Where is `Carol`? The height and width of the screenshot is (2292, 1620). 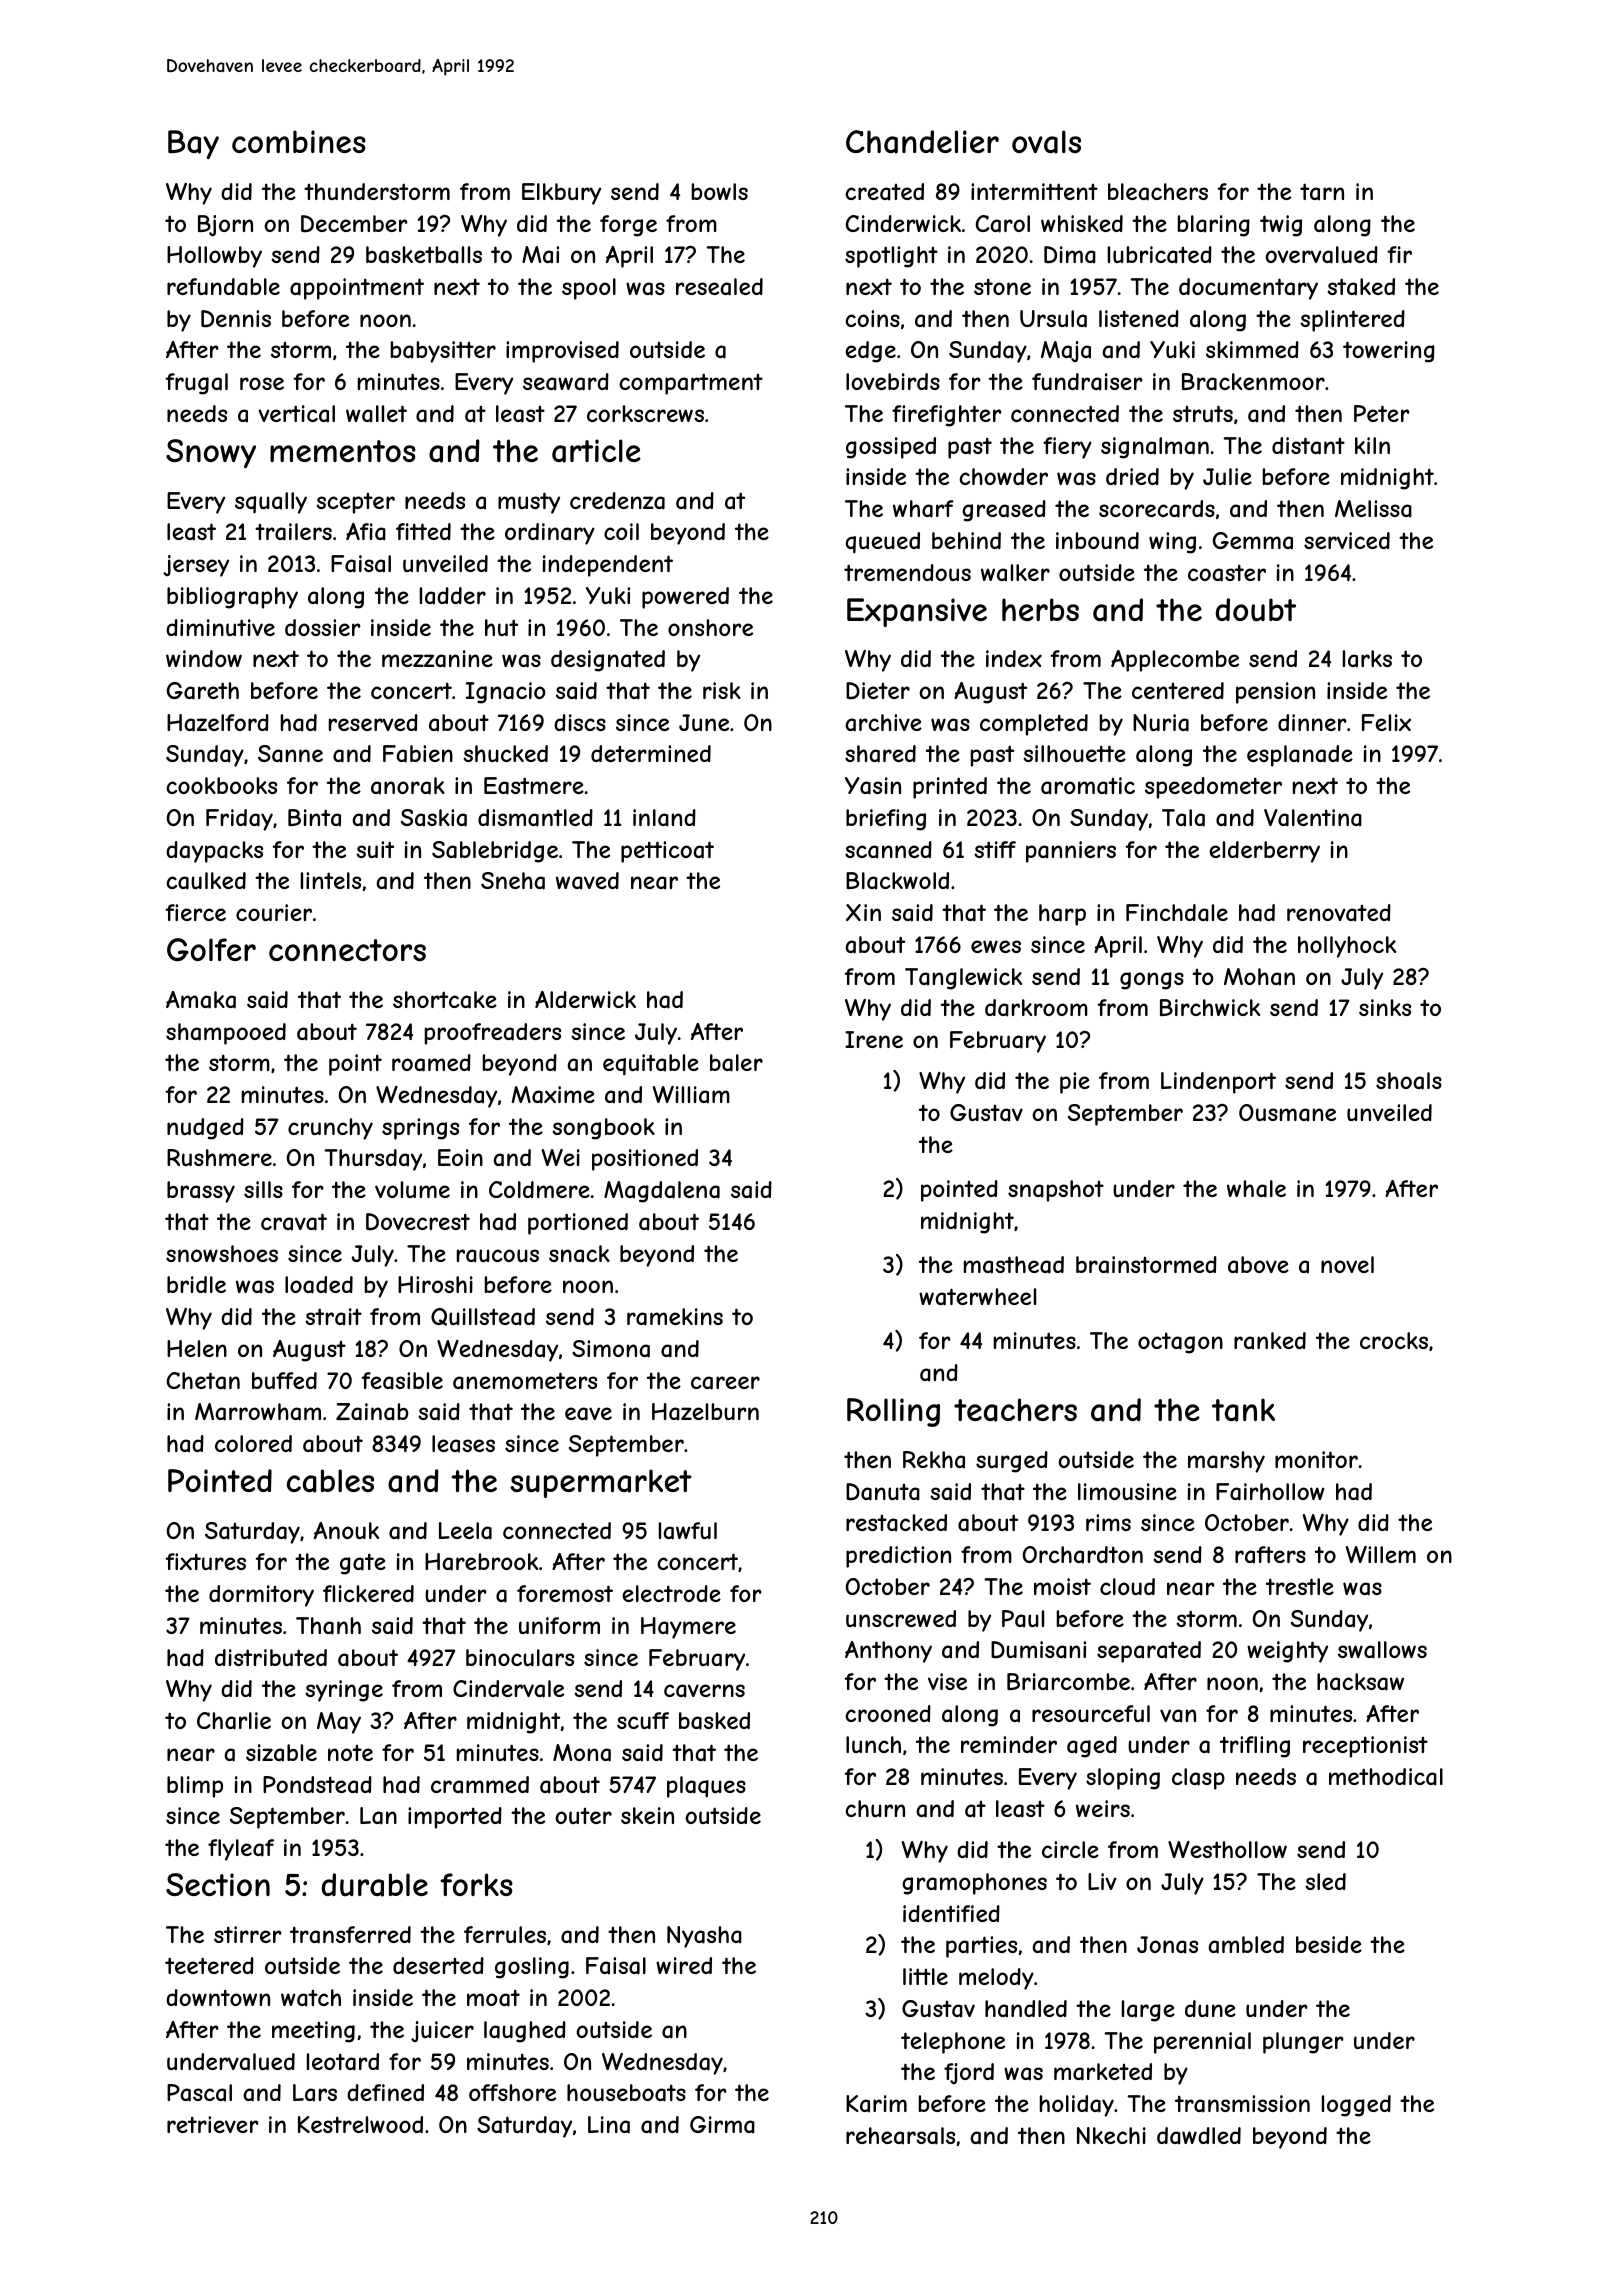
Carol is located at coordinates (1003, 224).
